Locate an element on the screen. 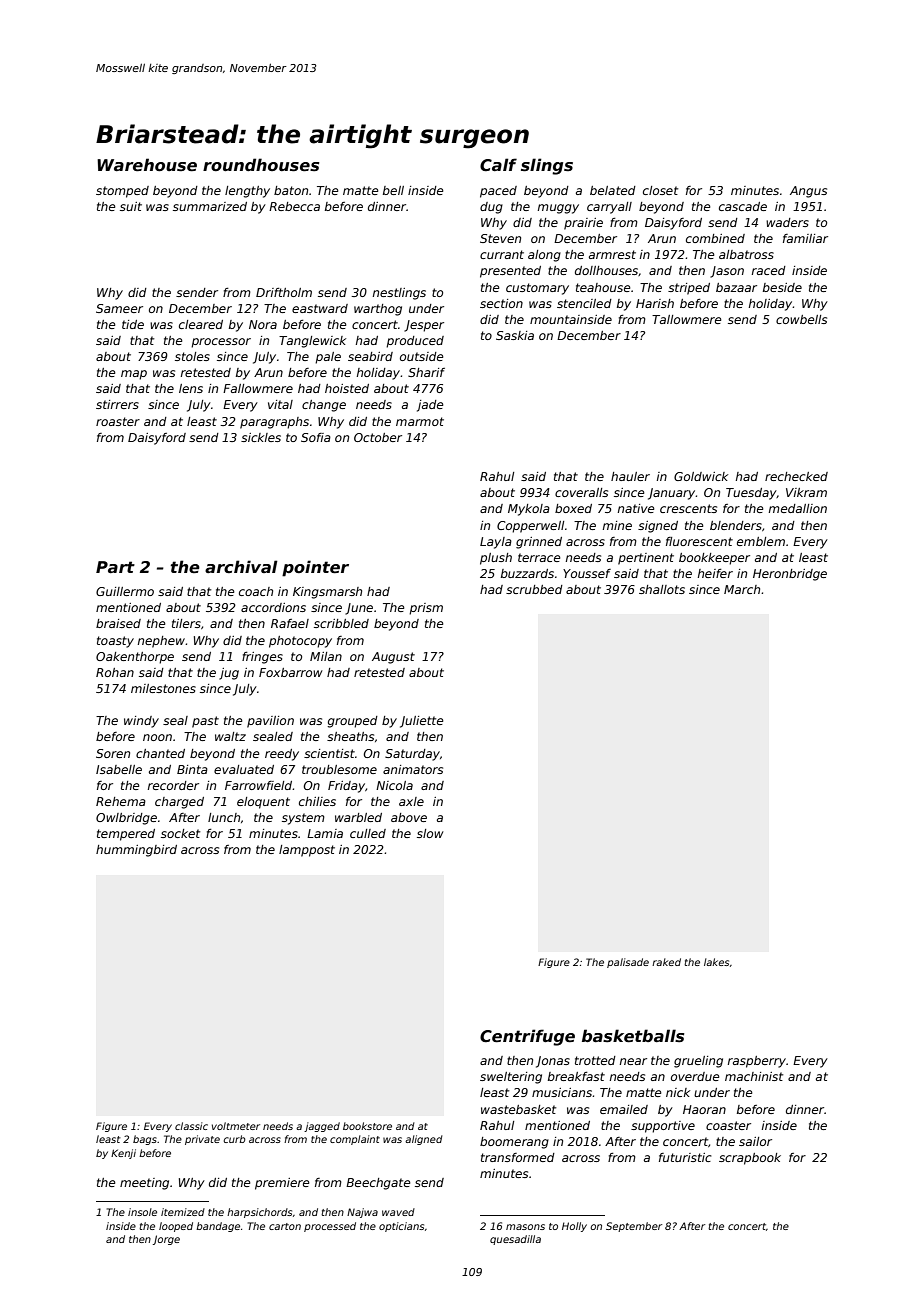 The width and height of the screenshot is (924, 1308). shallots is located at coordinates (662, 589).
